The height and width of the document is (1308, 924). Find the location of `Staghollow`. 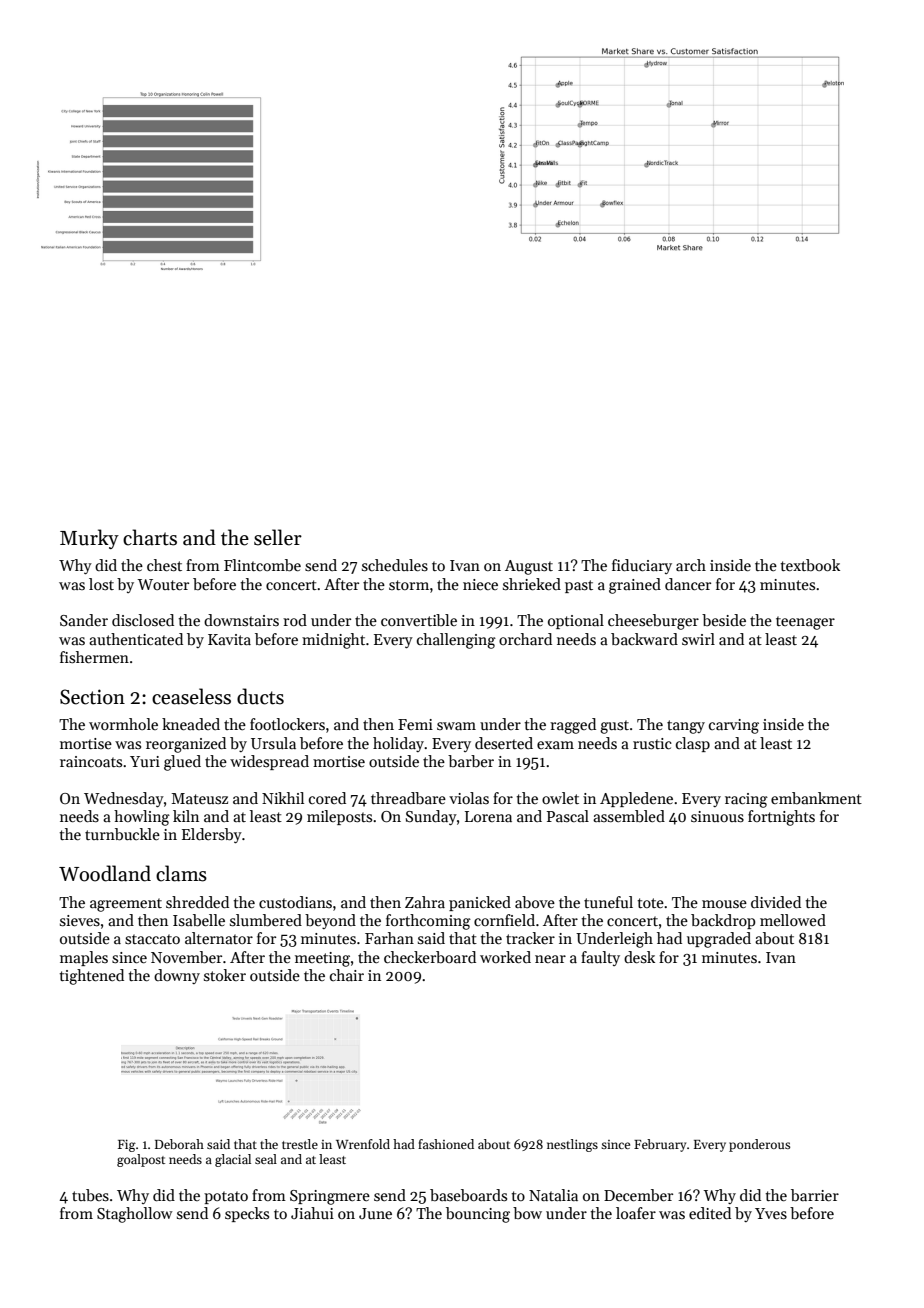

Staghollow is located at coordinates (135, 1215).
